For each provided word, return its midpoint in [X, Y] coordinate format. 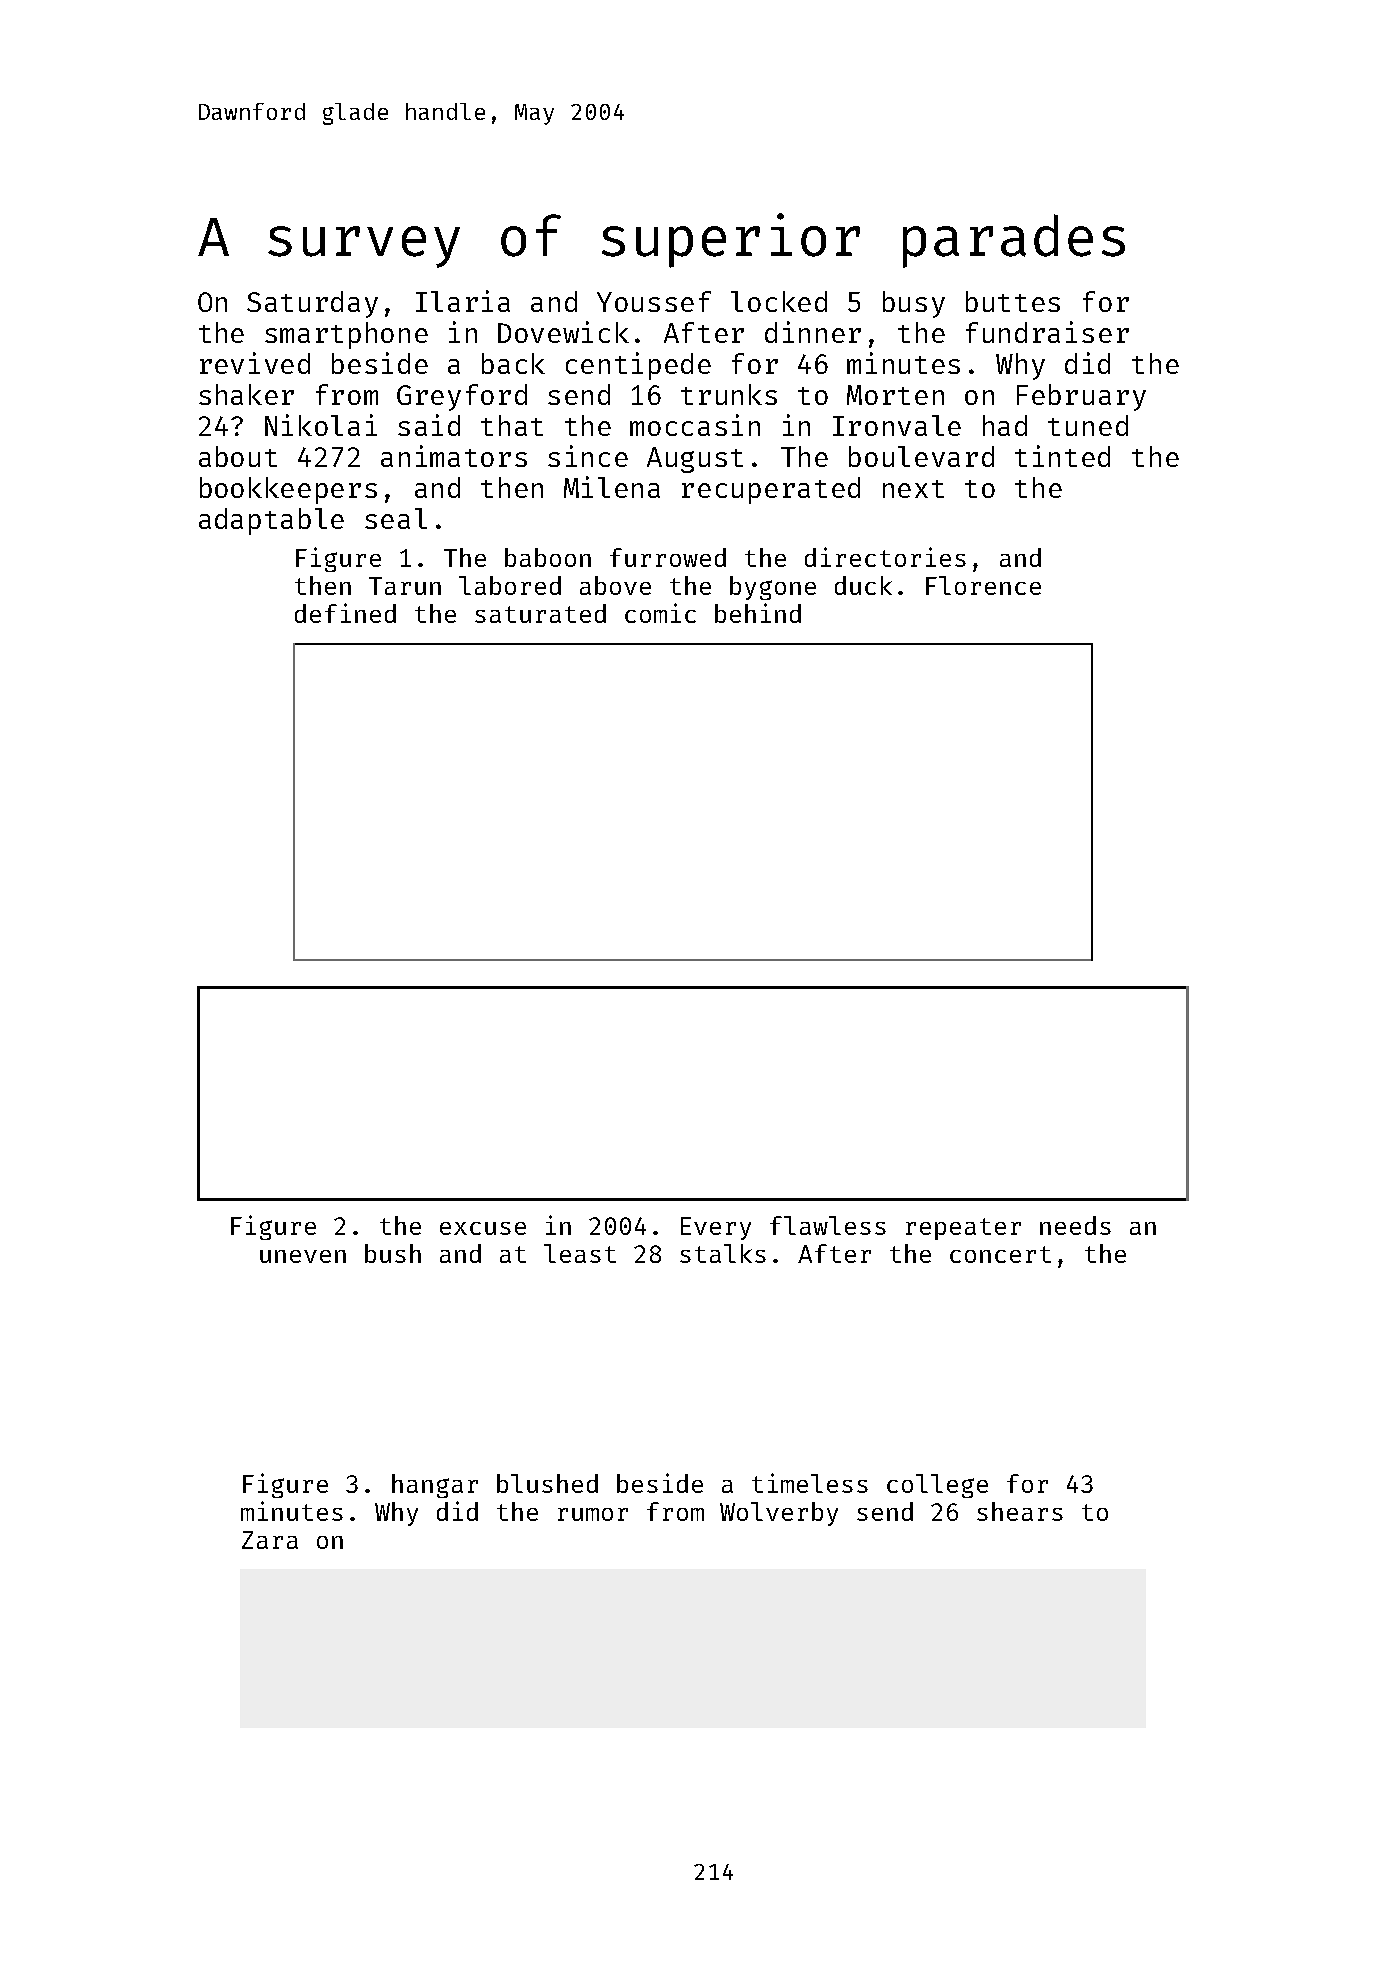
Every [716, 1228]
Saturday [312, 304]
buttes [1013, 301]
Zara [270, 1540]
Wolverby [779, 1514]
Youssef [654, 301]
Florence [983, 585]
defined [345, 613]
